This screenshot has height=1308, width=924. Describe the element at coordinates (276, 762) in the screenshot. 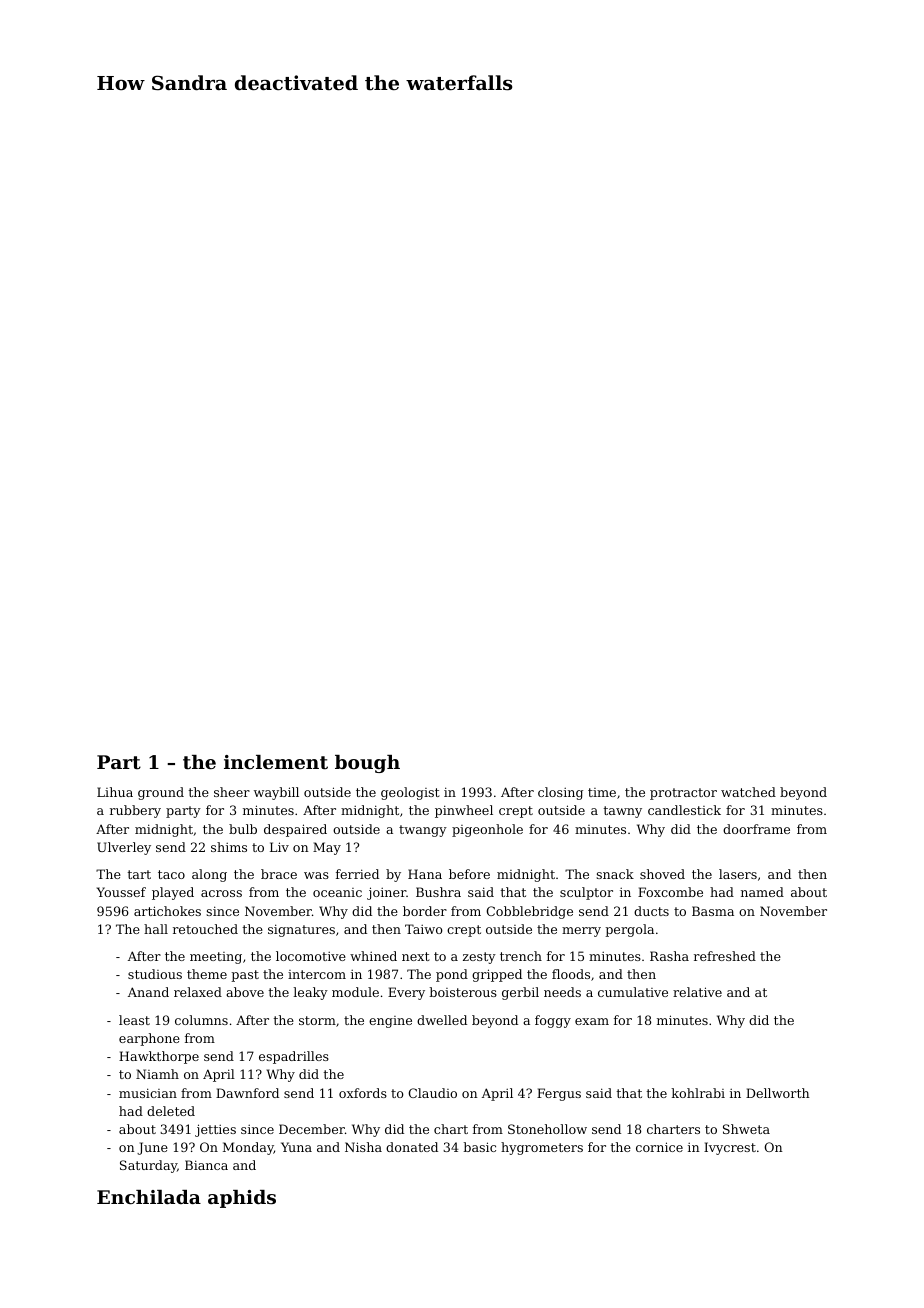

I see `inclement` at that location.
